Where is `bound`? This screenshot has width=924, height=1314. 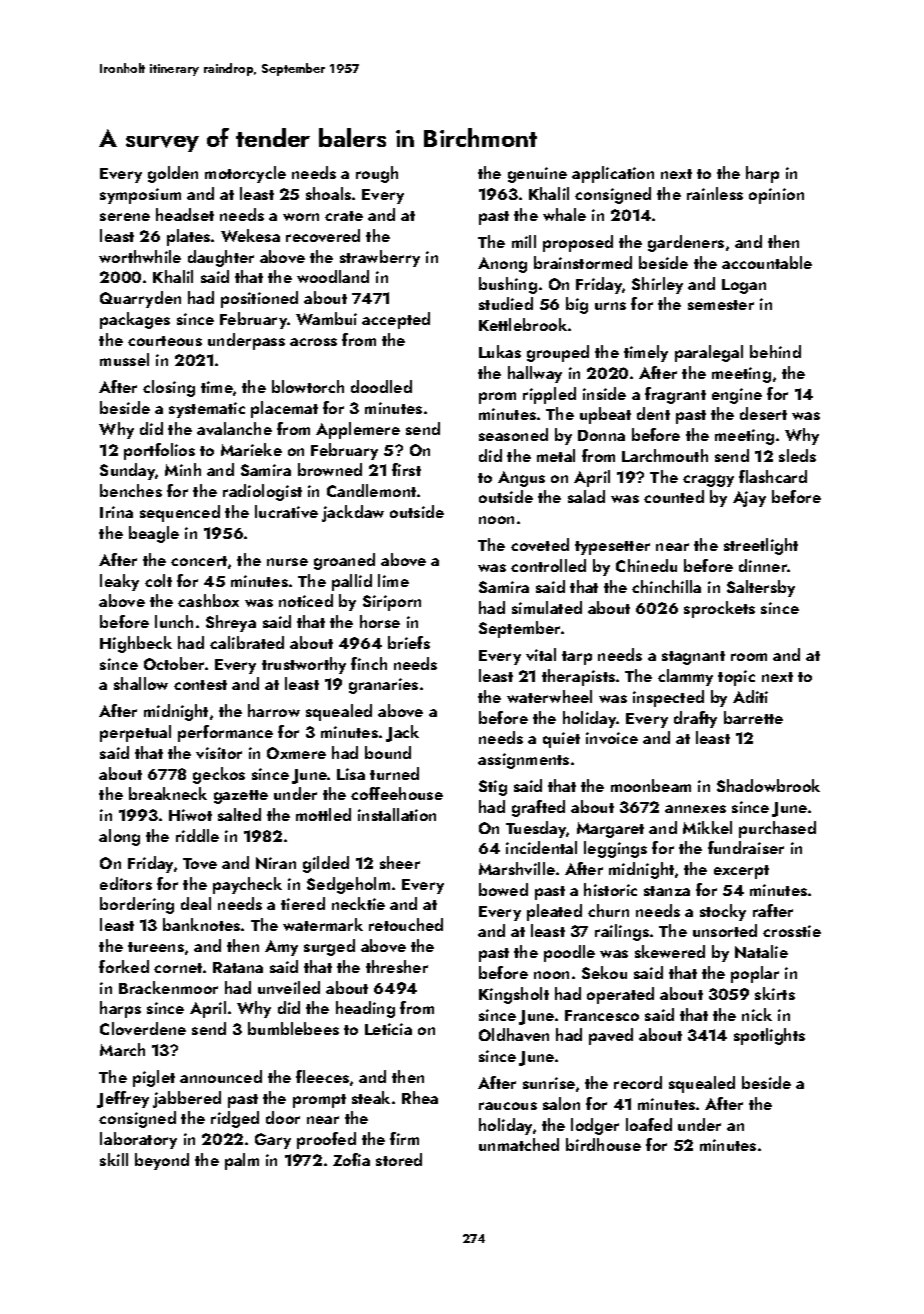 bound is located at coordinates (388, 752).
